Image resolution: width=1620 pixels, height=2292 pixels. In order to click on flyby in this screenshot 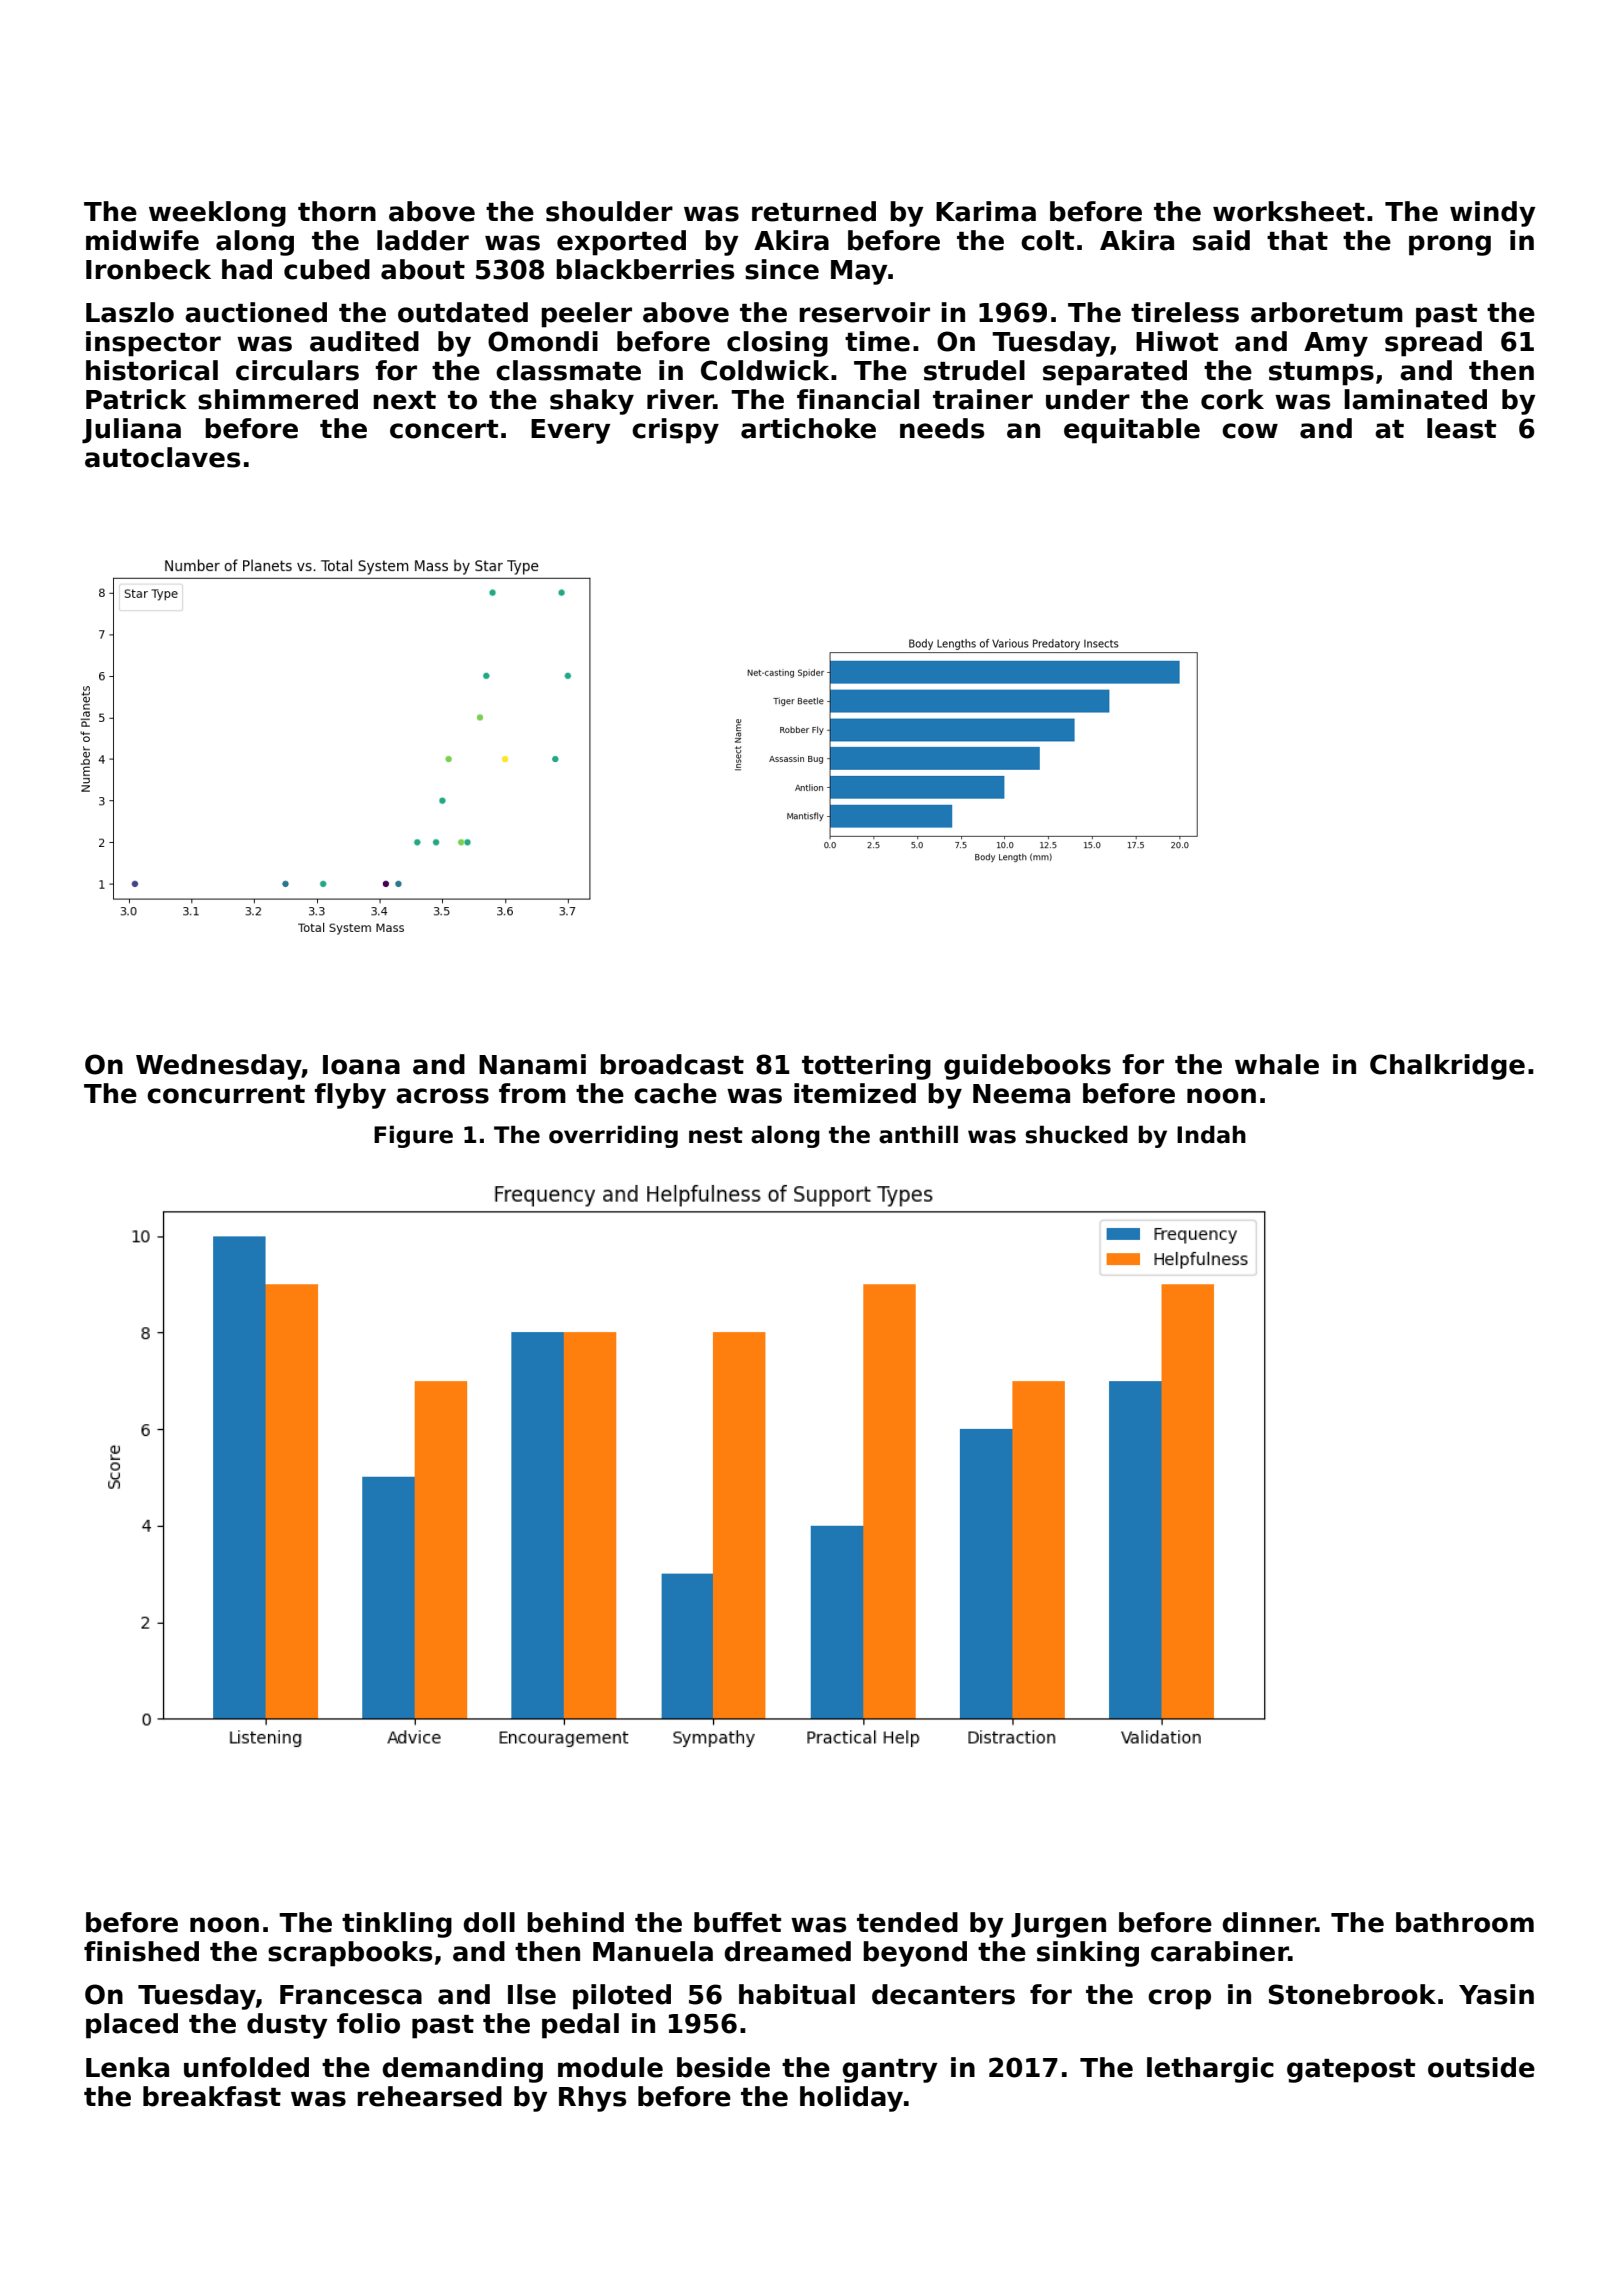, I will do `click(350, 1096)`.
